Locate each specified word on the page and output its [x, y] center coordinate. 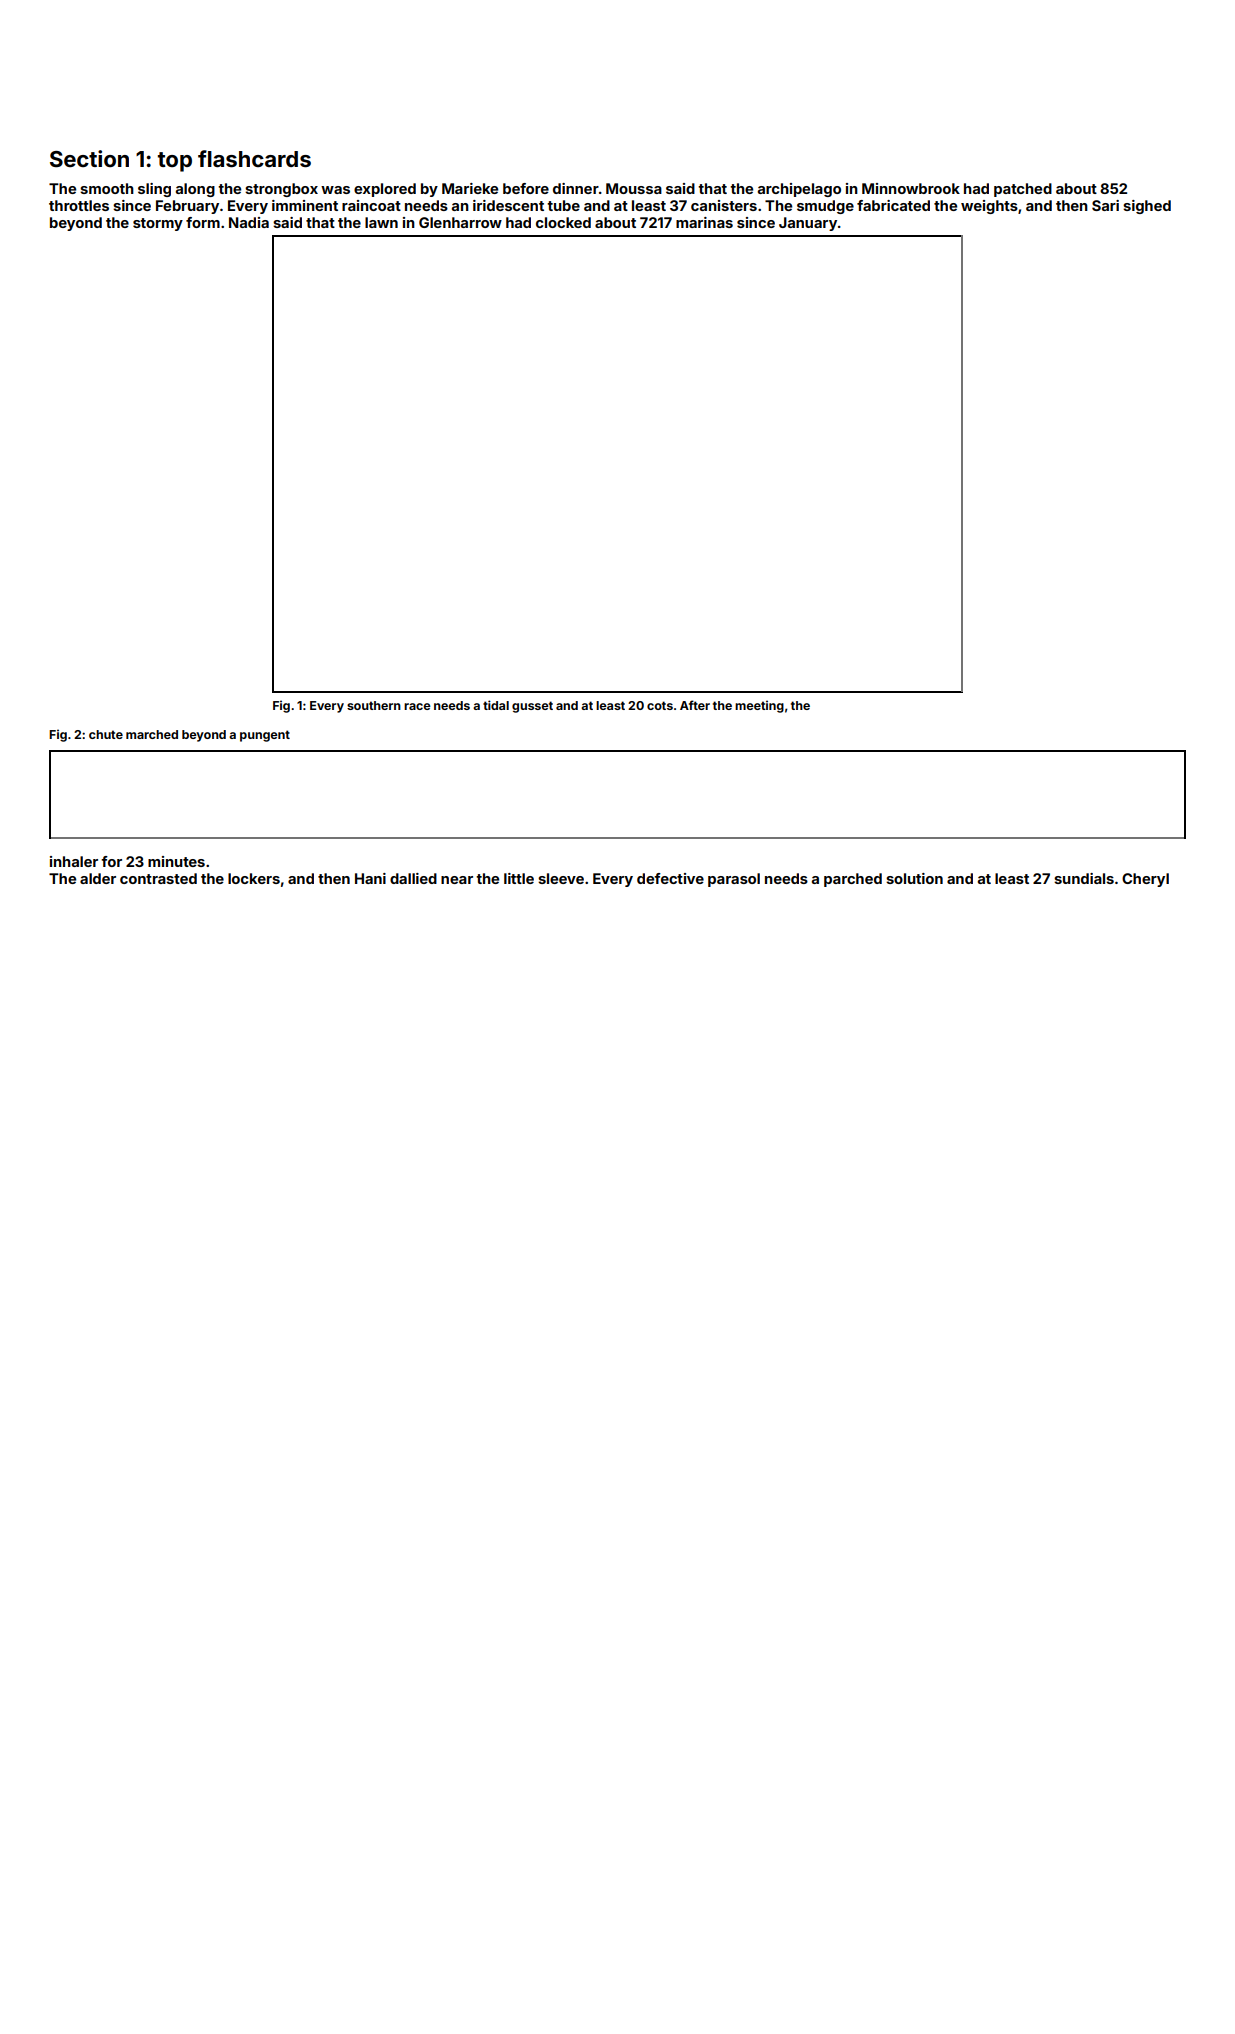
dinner [576, 188]
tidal [496, 705]
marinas [704, 222]
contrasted [158, 878]
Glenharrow [460, 222]
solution [914, 878]
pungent [265, 736]
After [695, 705]
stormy [158, 224]
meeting [759, 706]
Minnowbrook [911, 188]
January [808, 224]
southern [374, 705]
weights [989, 207]
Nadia [249, 222]
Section [89, 159]
